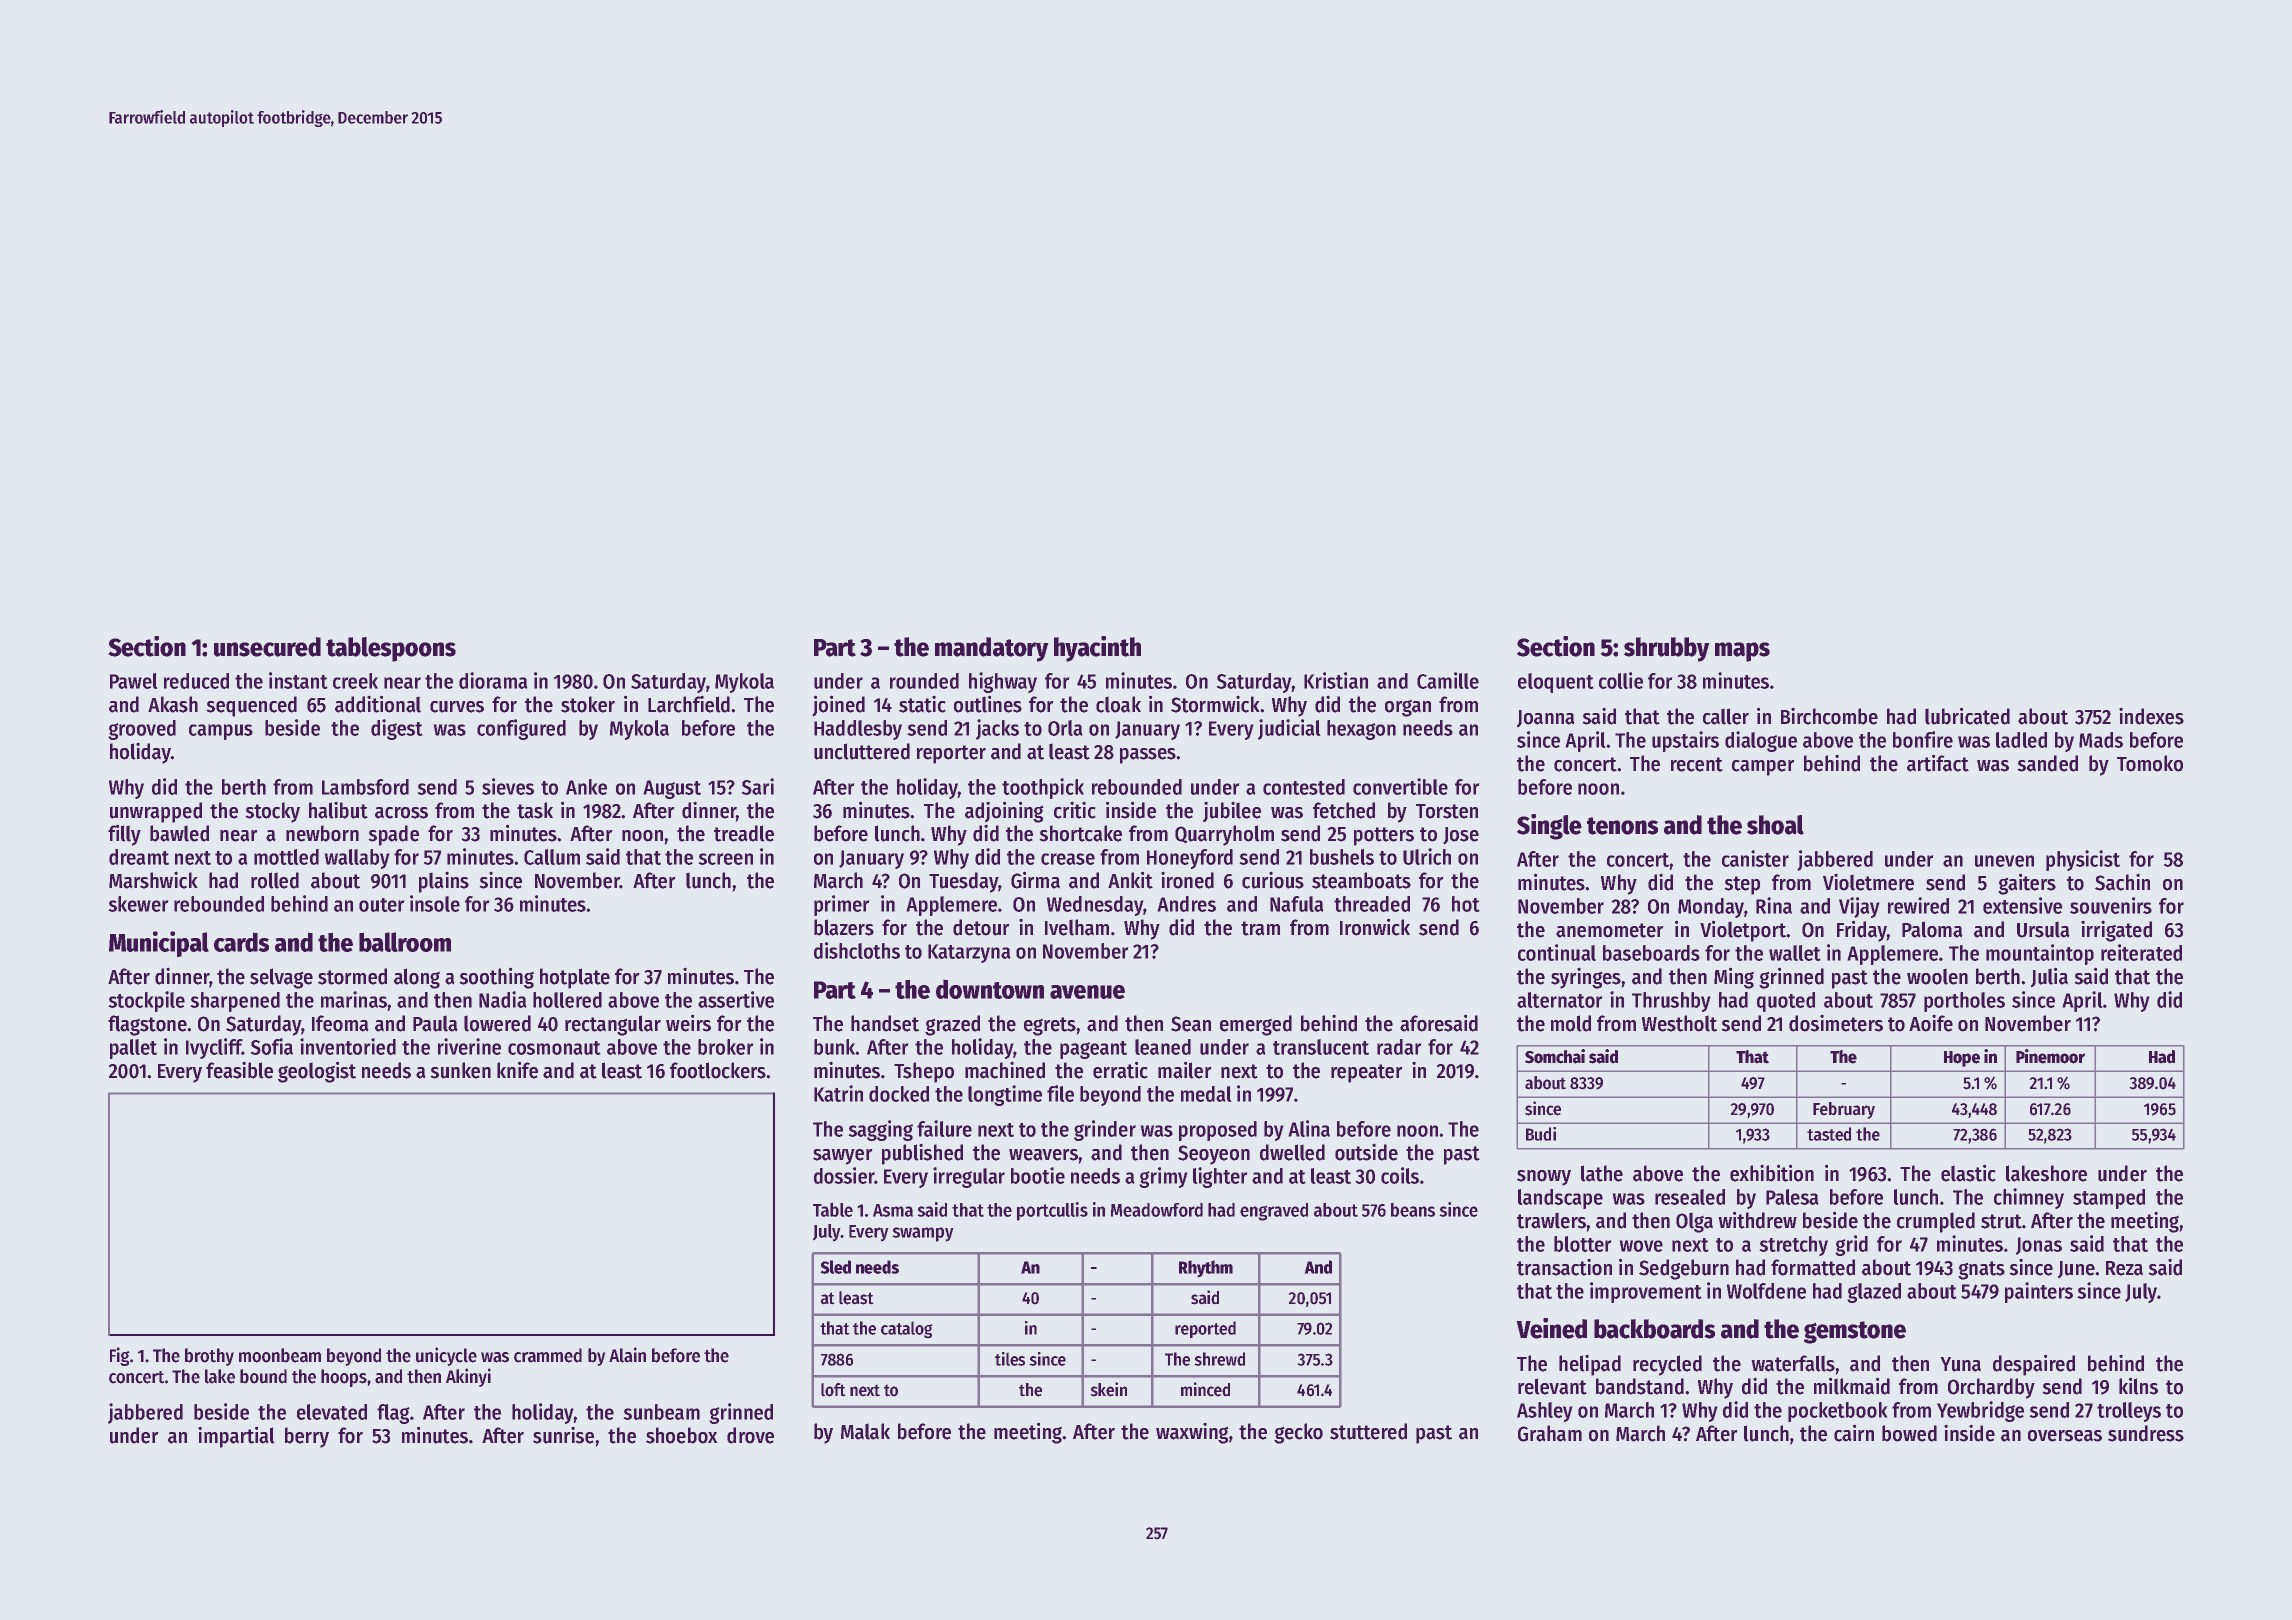 The width and height of the screenshot is (2292, 1620). I want to click on unwrapped, so click(156, 812).
